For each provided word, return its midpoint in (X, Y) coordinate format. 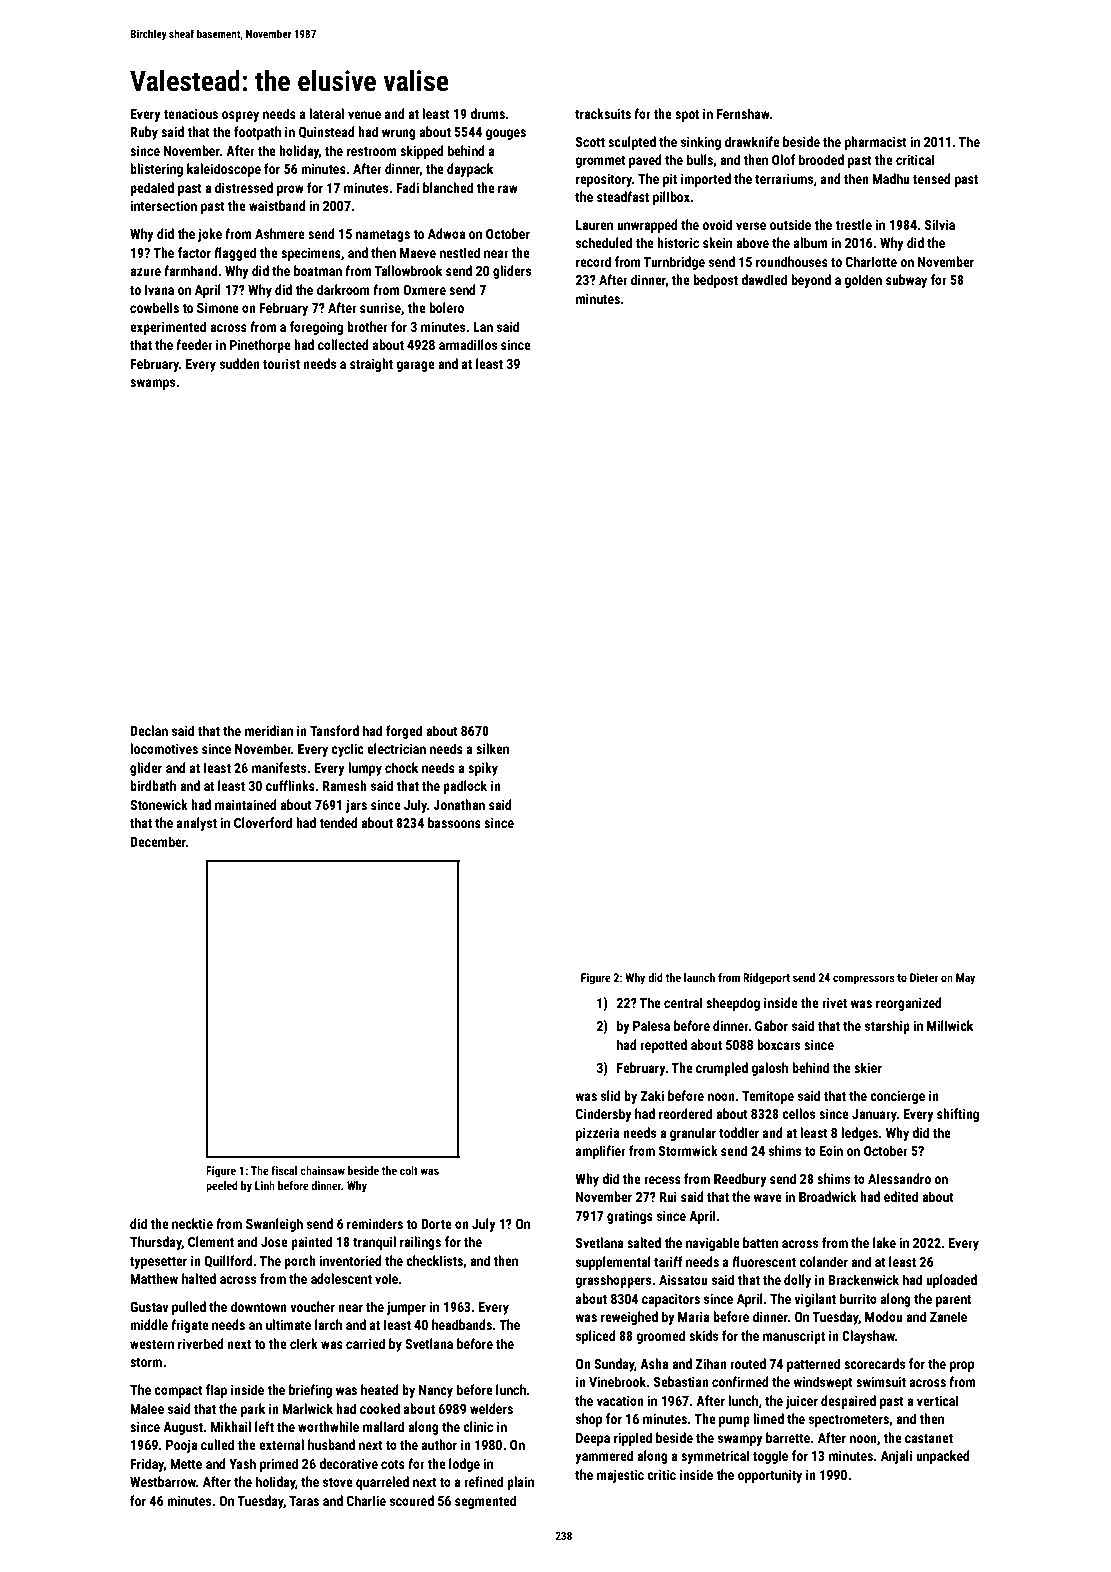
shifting (958, 1115)
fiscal (284, 1170)
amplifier (601, 1152)
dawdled (764, 279)
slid (610, 1095)
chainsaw (322, 1170)
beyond (811, 281)
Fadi (407, 187)
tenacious (191, 113)
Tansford (334, 730)
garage (415, 366)
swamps (152, 384)
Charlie (366, 1500)
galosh (769, 1069)
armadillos (468, 344)
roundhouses (792, 261)
